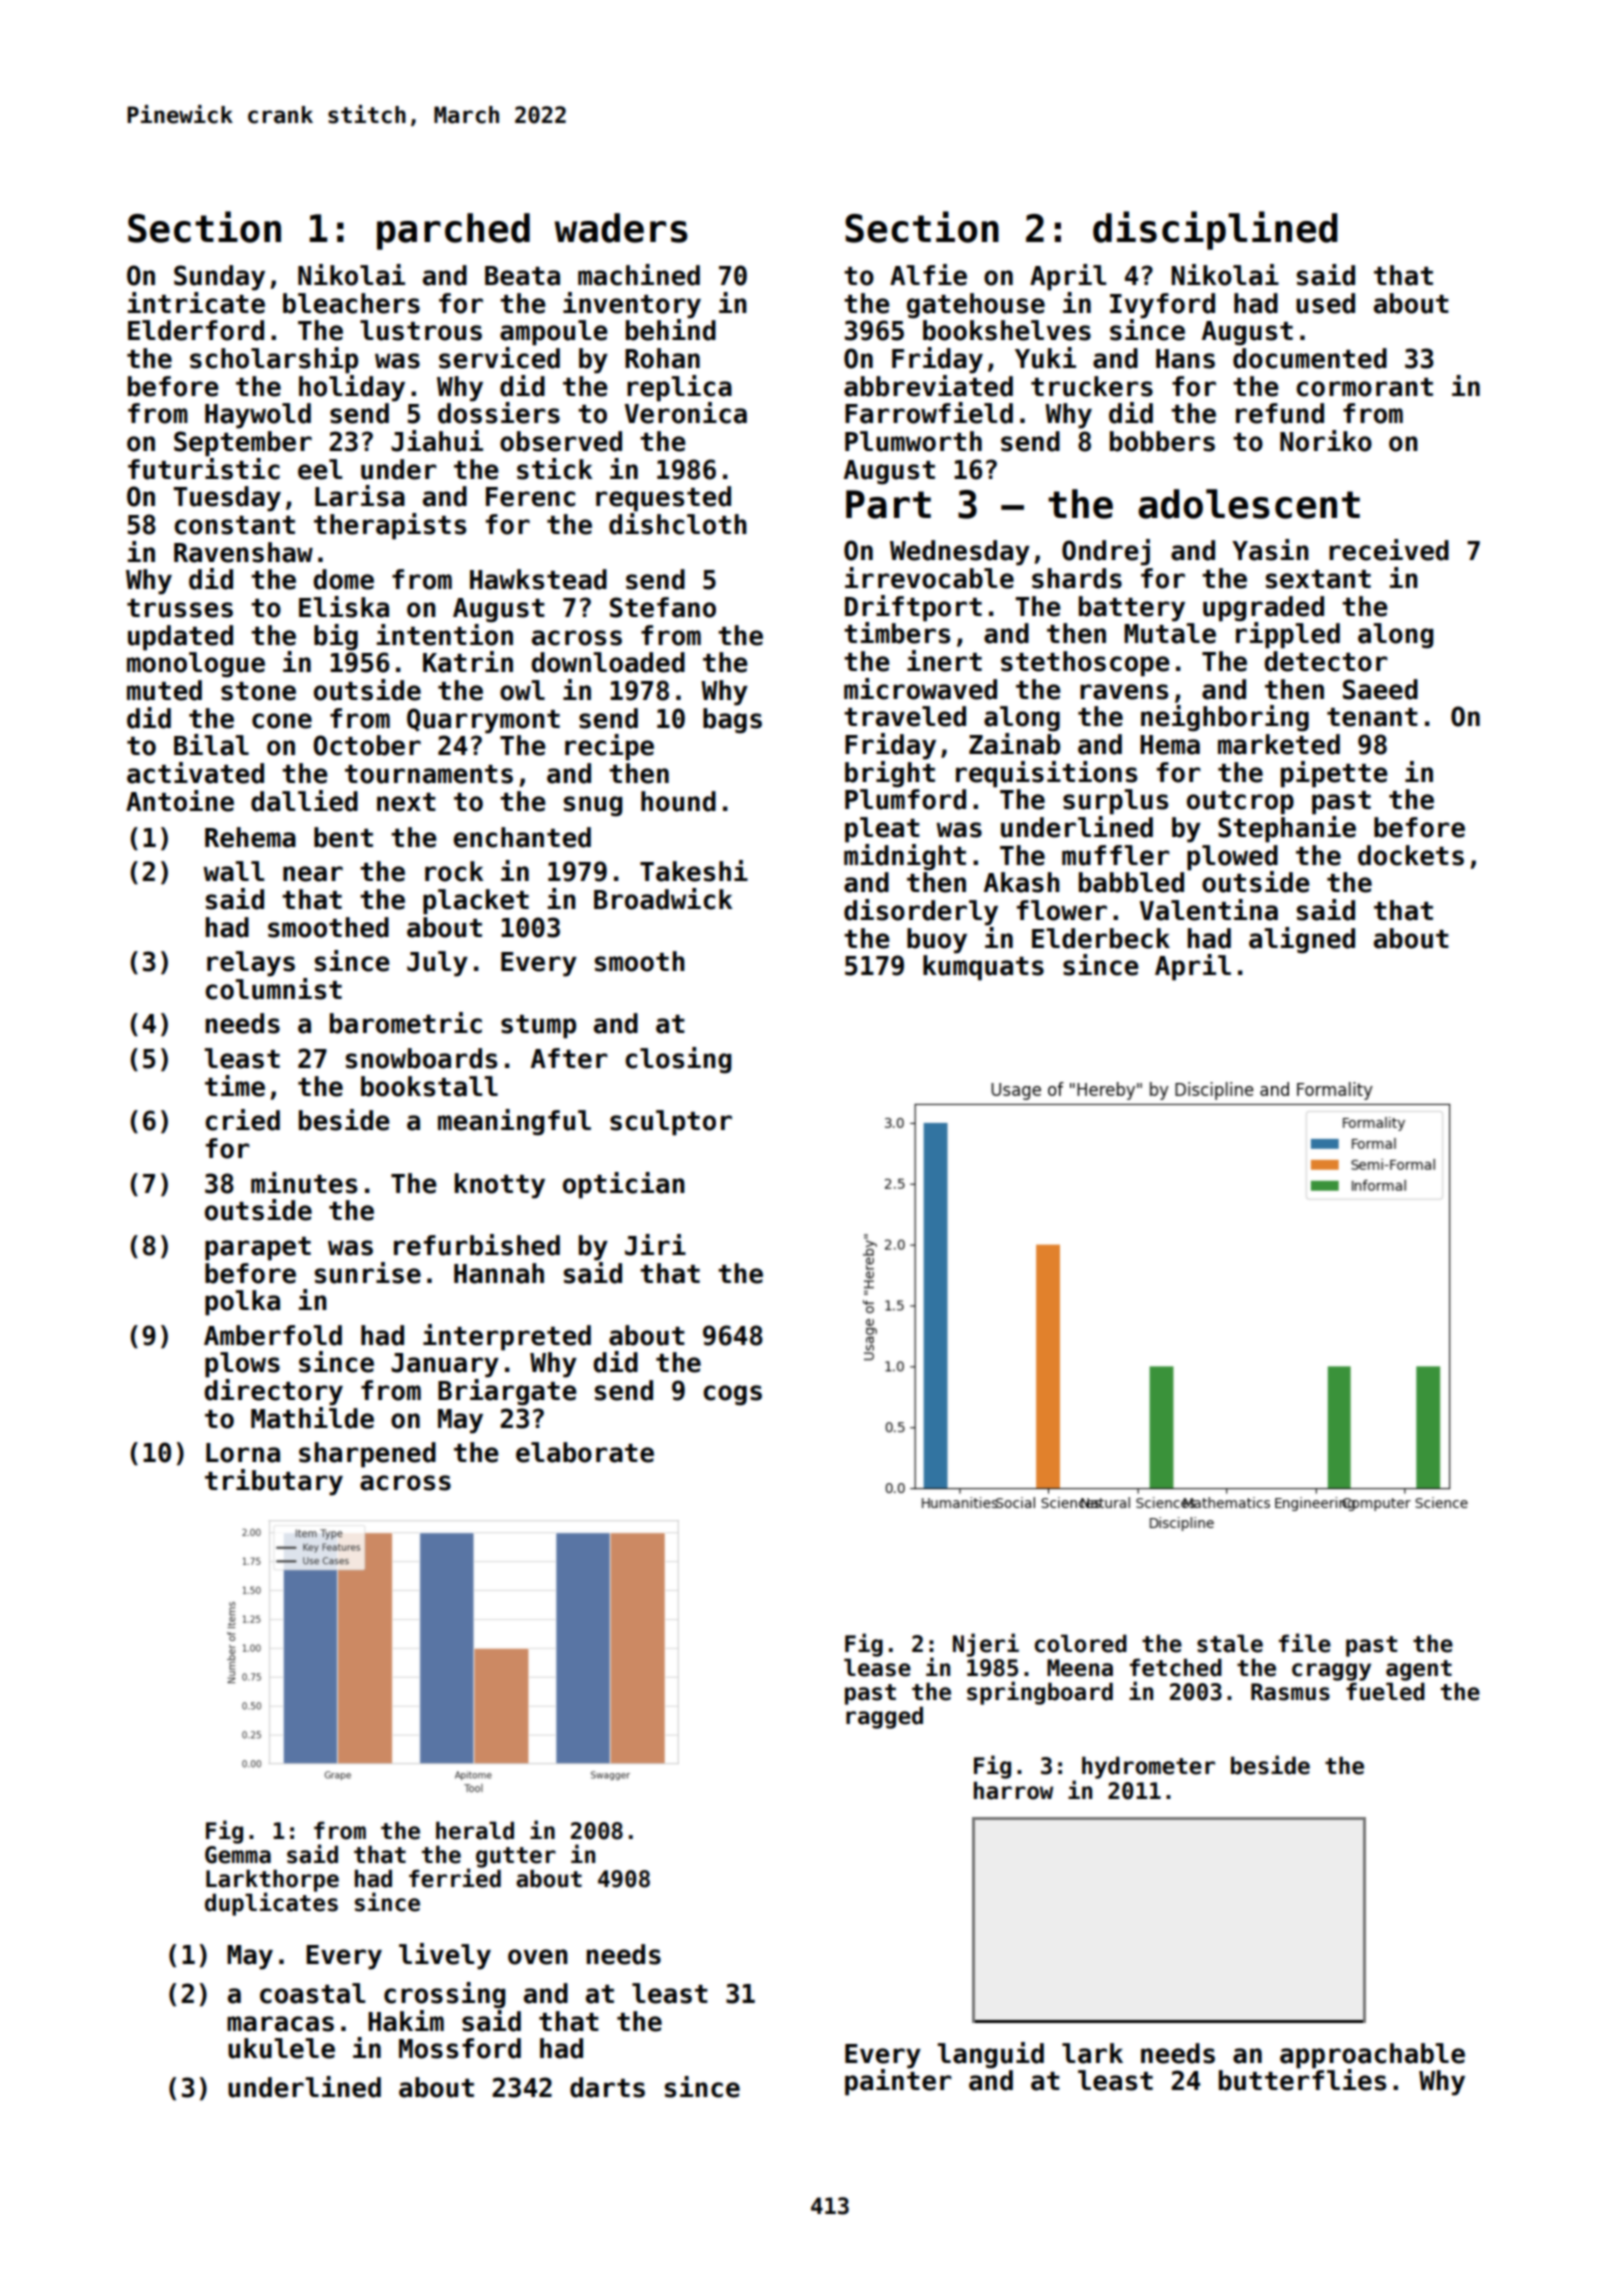 The width and height of the image is (1620, 2292). Describe the element at coordinates (1302, 940) in the image. I see `aligned` at that location.
